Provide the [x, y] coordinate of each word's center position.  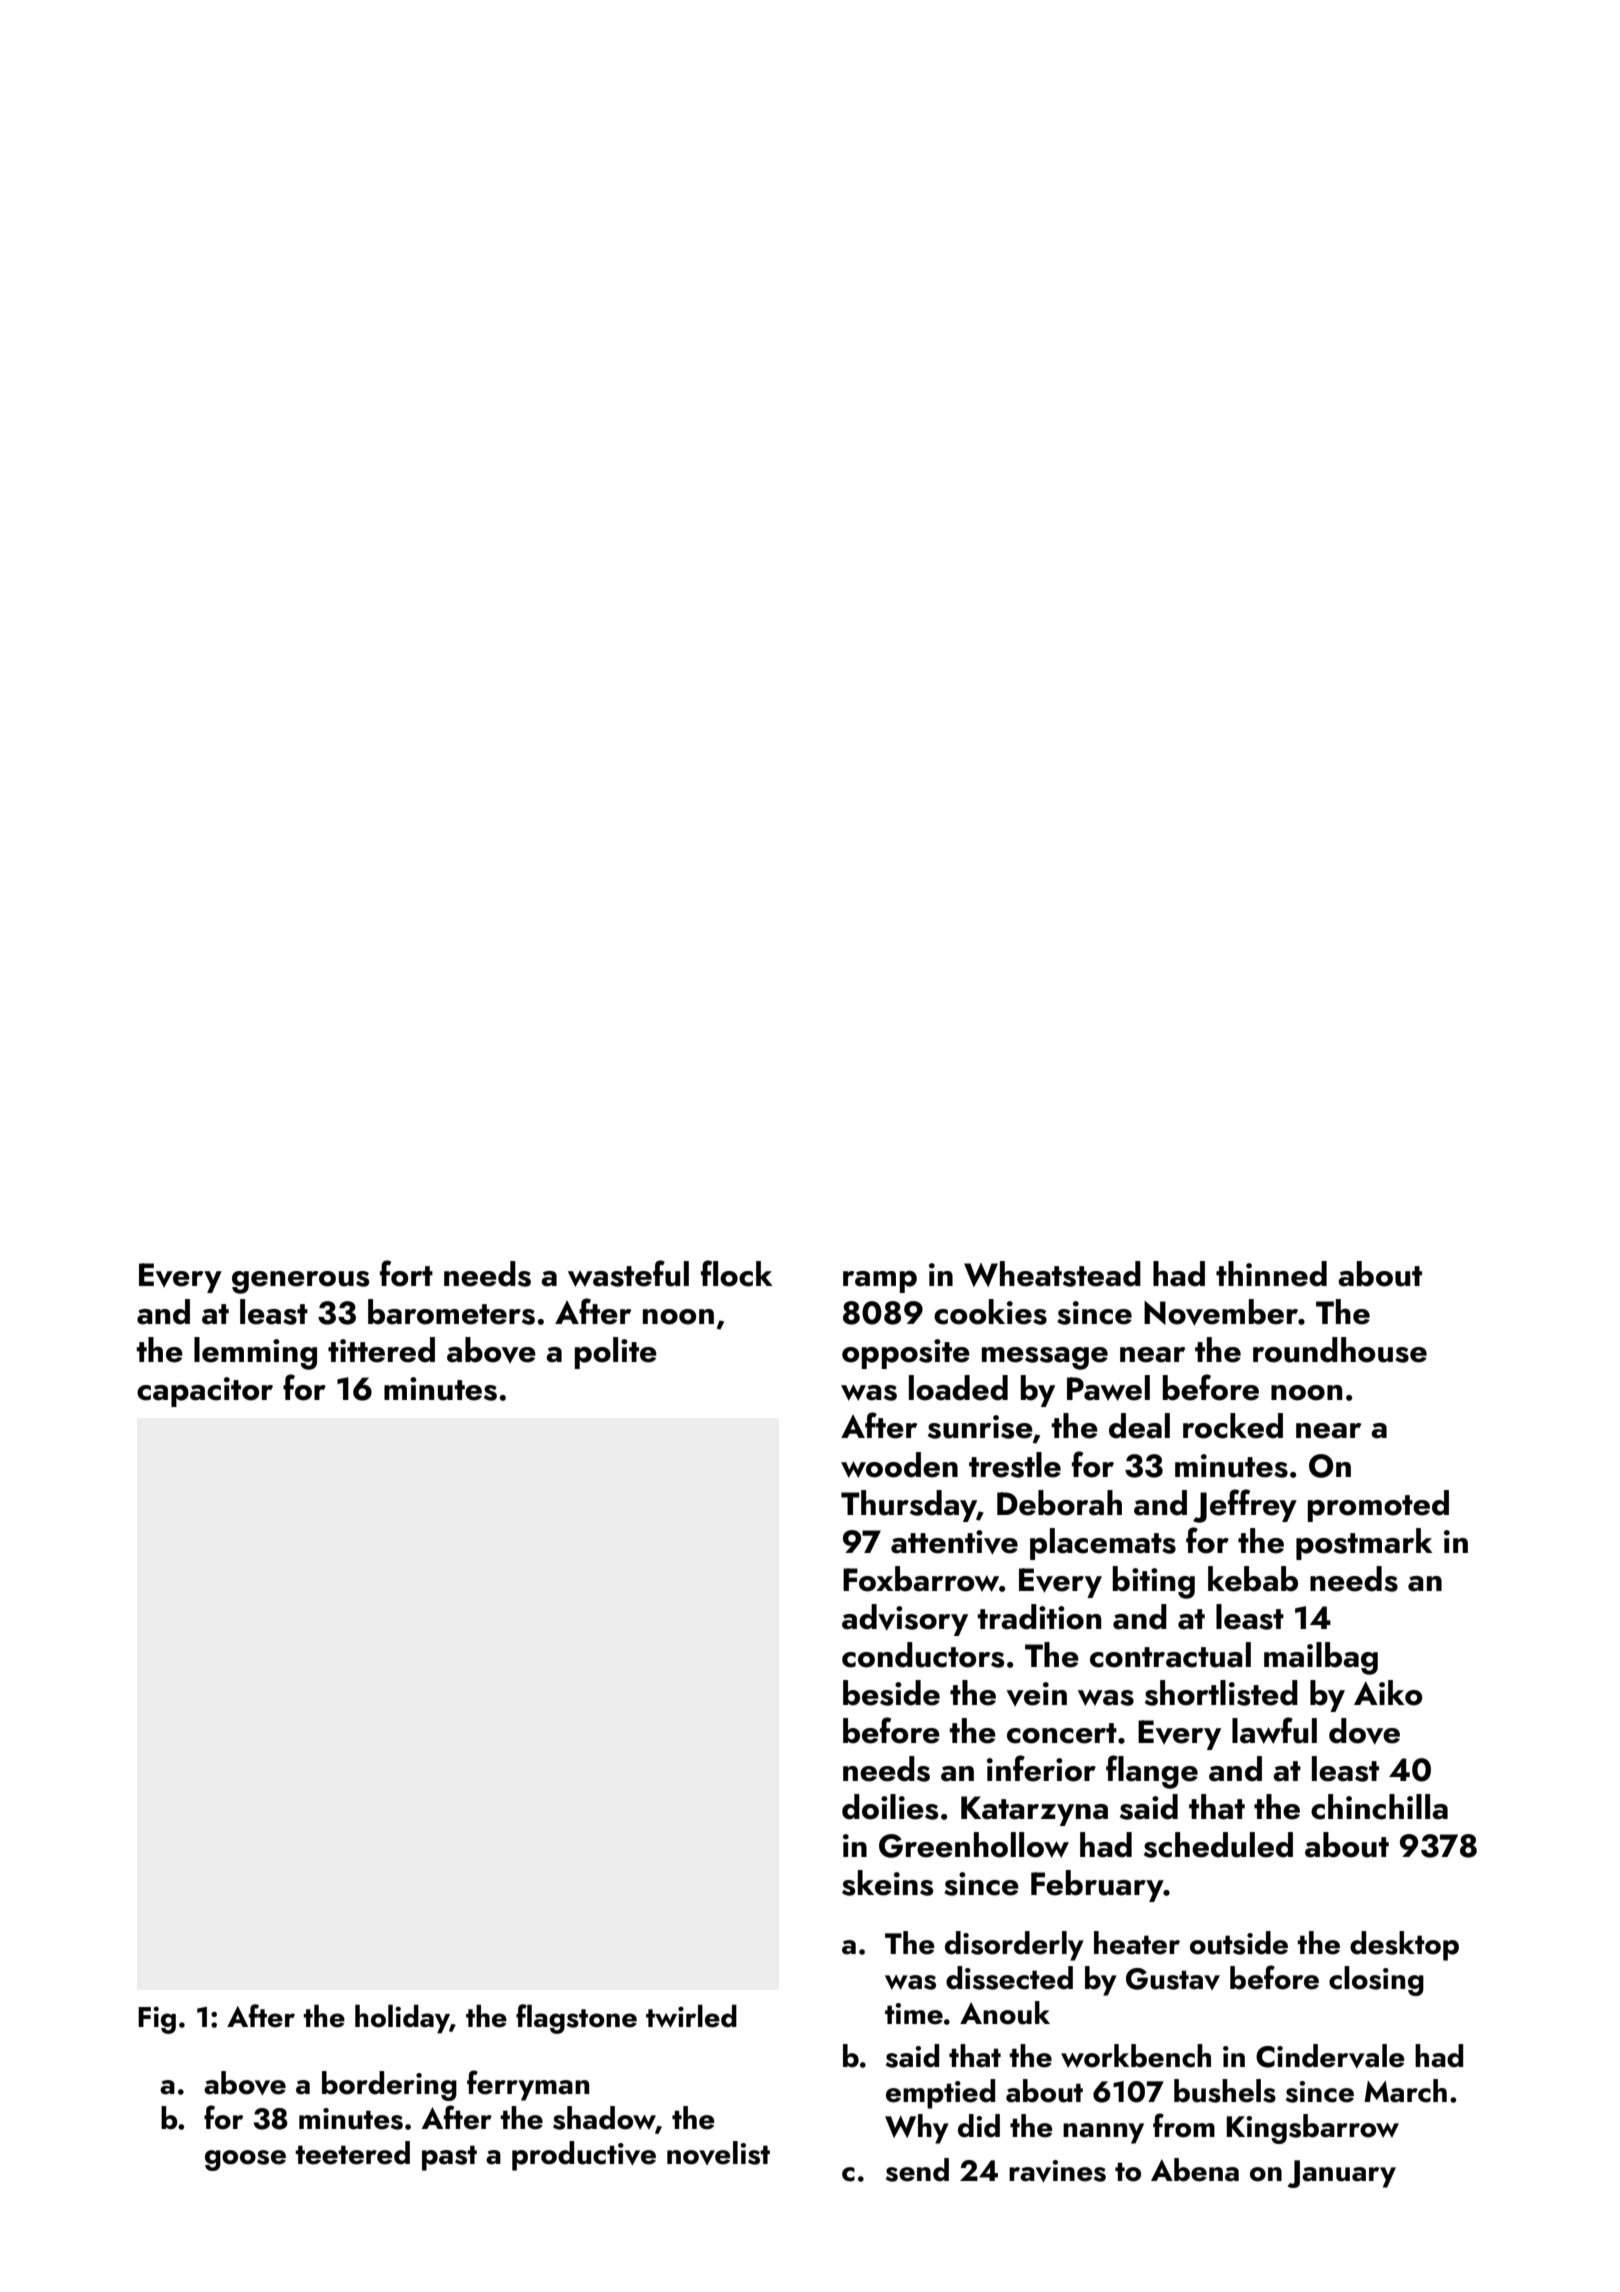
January [1341, 2174]
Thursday [909, 1506]
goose [245, 2160]
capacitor [205, 1392]
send [917, 2170]
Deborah [1059, 1503]
